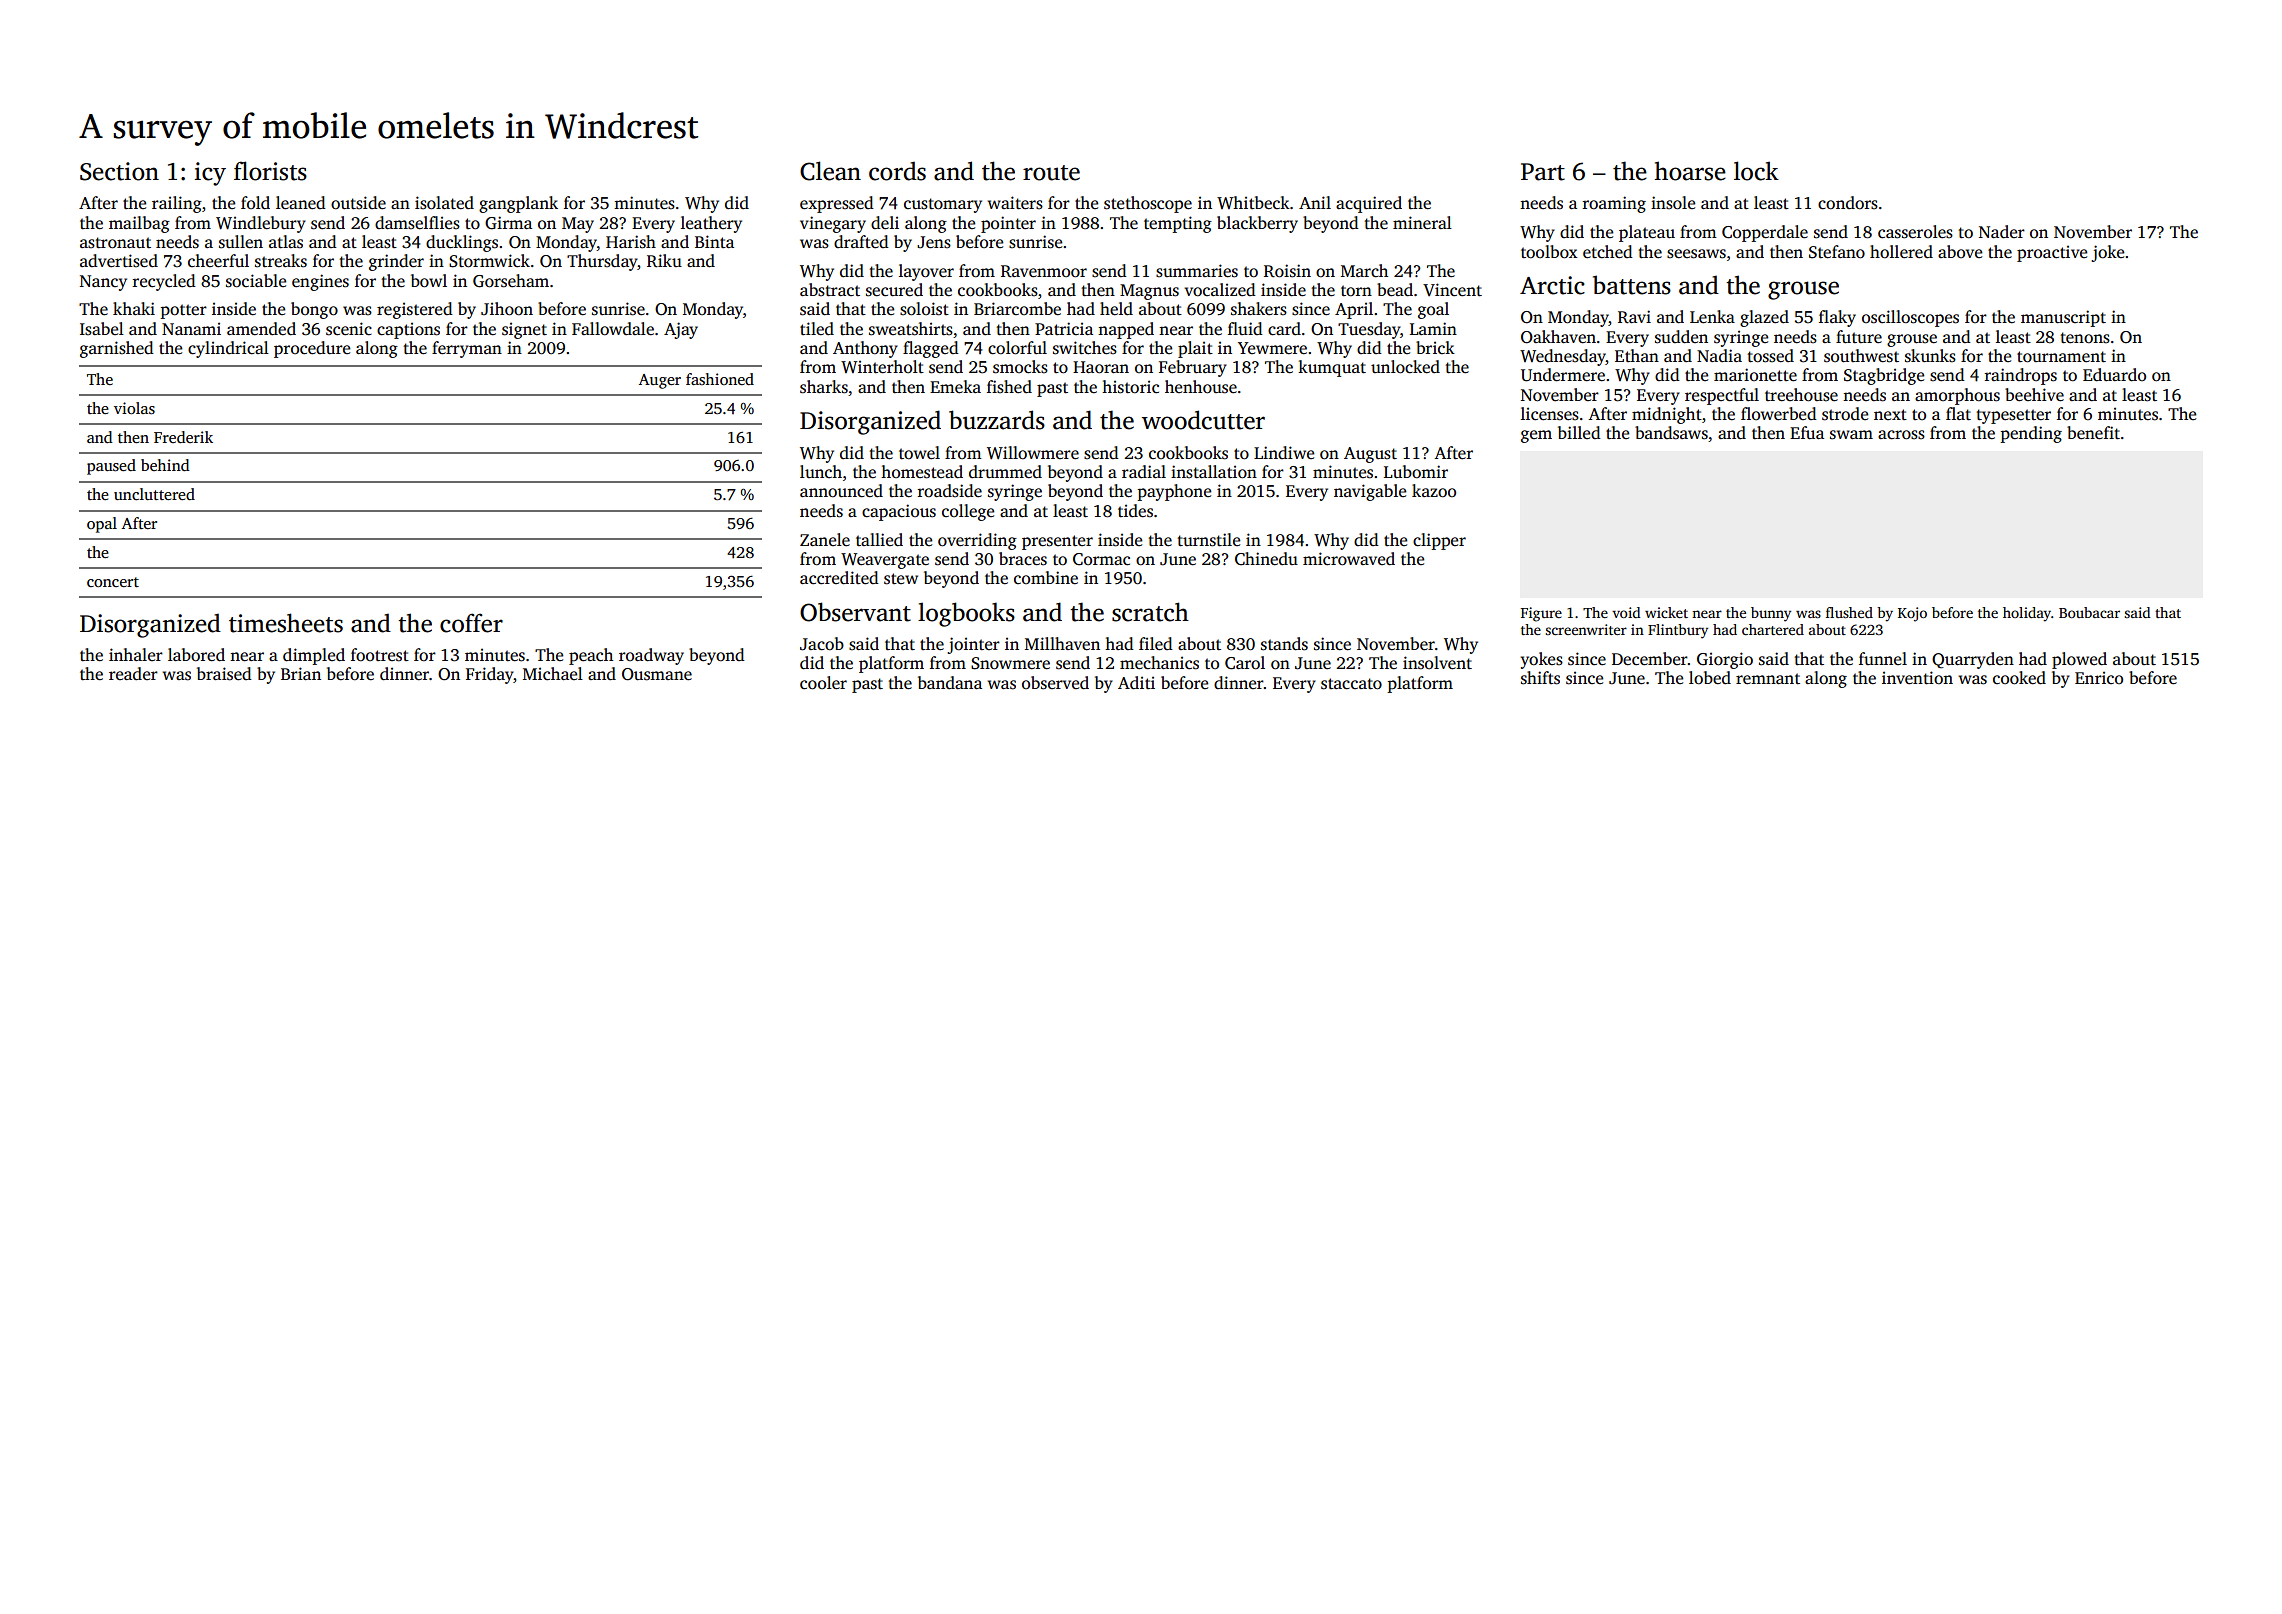 Image resolution: width=2282 pixels, height=1614 pixels. I want to click on peach, so click(591, 656).
